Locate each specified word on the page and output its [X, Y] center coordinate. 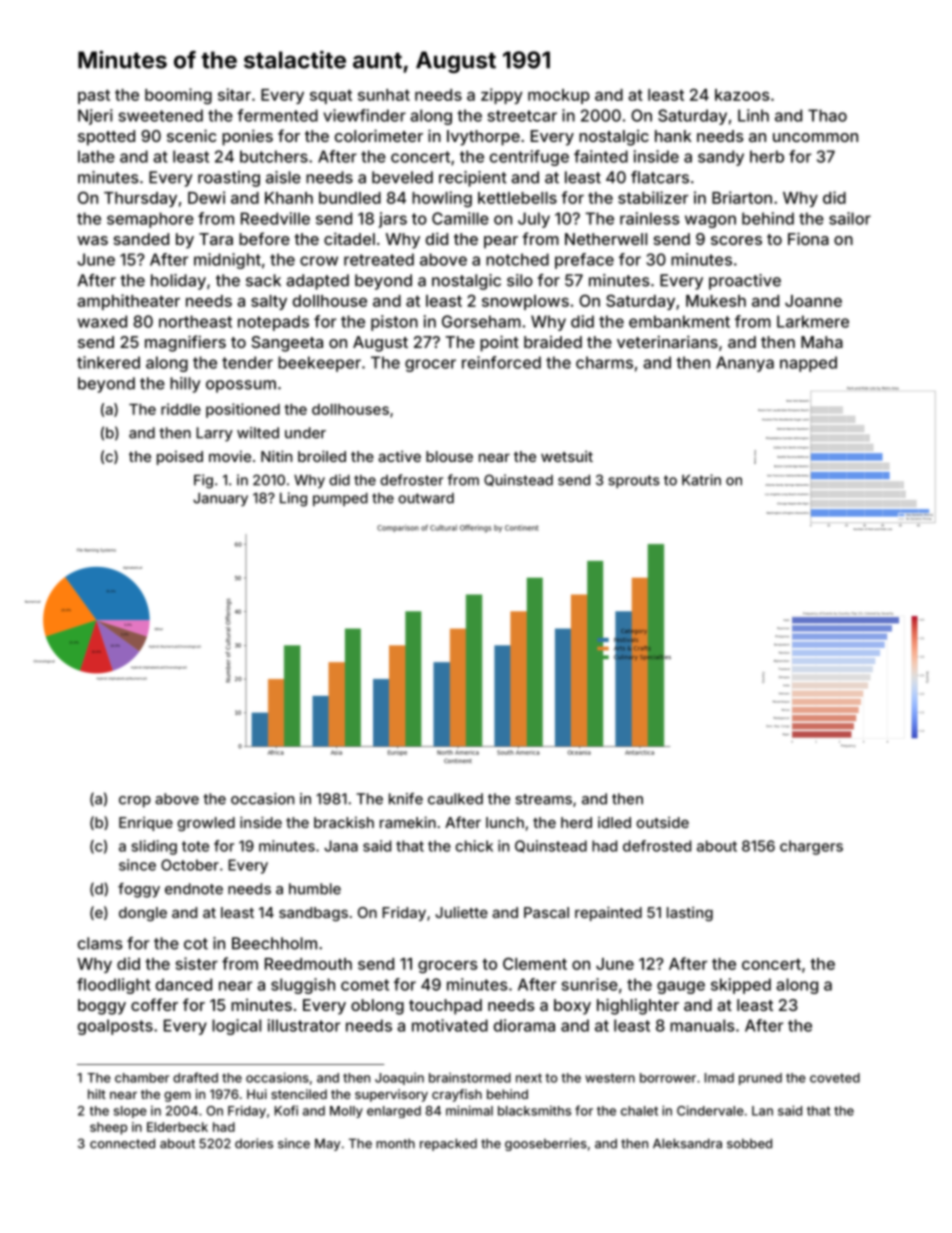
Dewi [206, 197]
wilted [258, 433]
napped [808, 364]
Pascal [546, 912]
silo [520, 280]
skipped [741, 986]
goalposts [115, 1027]
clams [100, 943]
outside [662, 822]
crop [135, 802]
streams [543, 799]
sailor [850, 218]
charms [604, 362]
